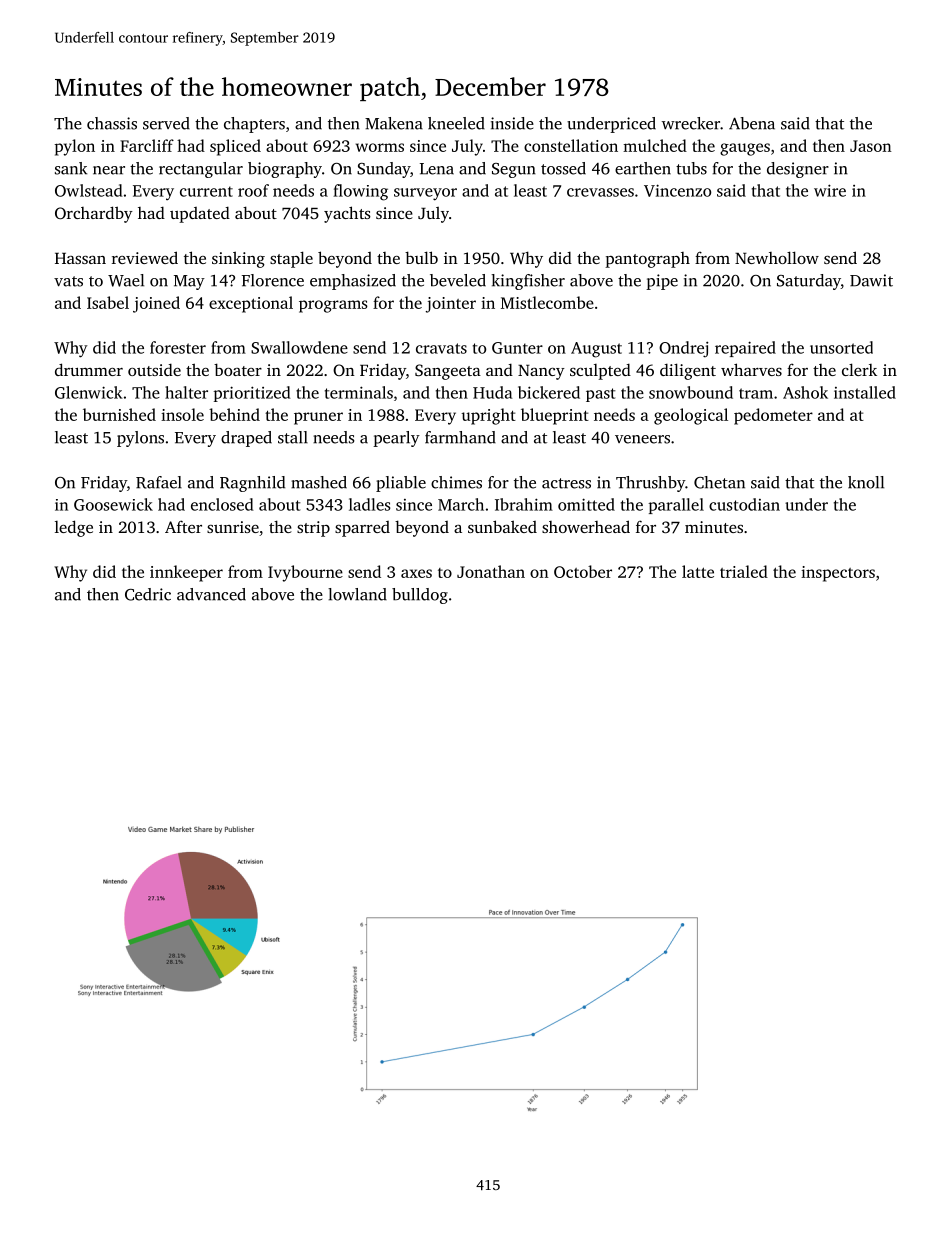 This screenshot has width=952, height=1233. Describe the element at coordinates (688, 371) in the screenshot. I see `diligent` at that location.
